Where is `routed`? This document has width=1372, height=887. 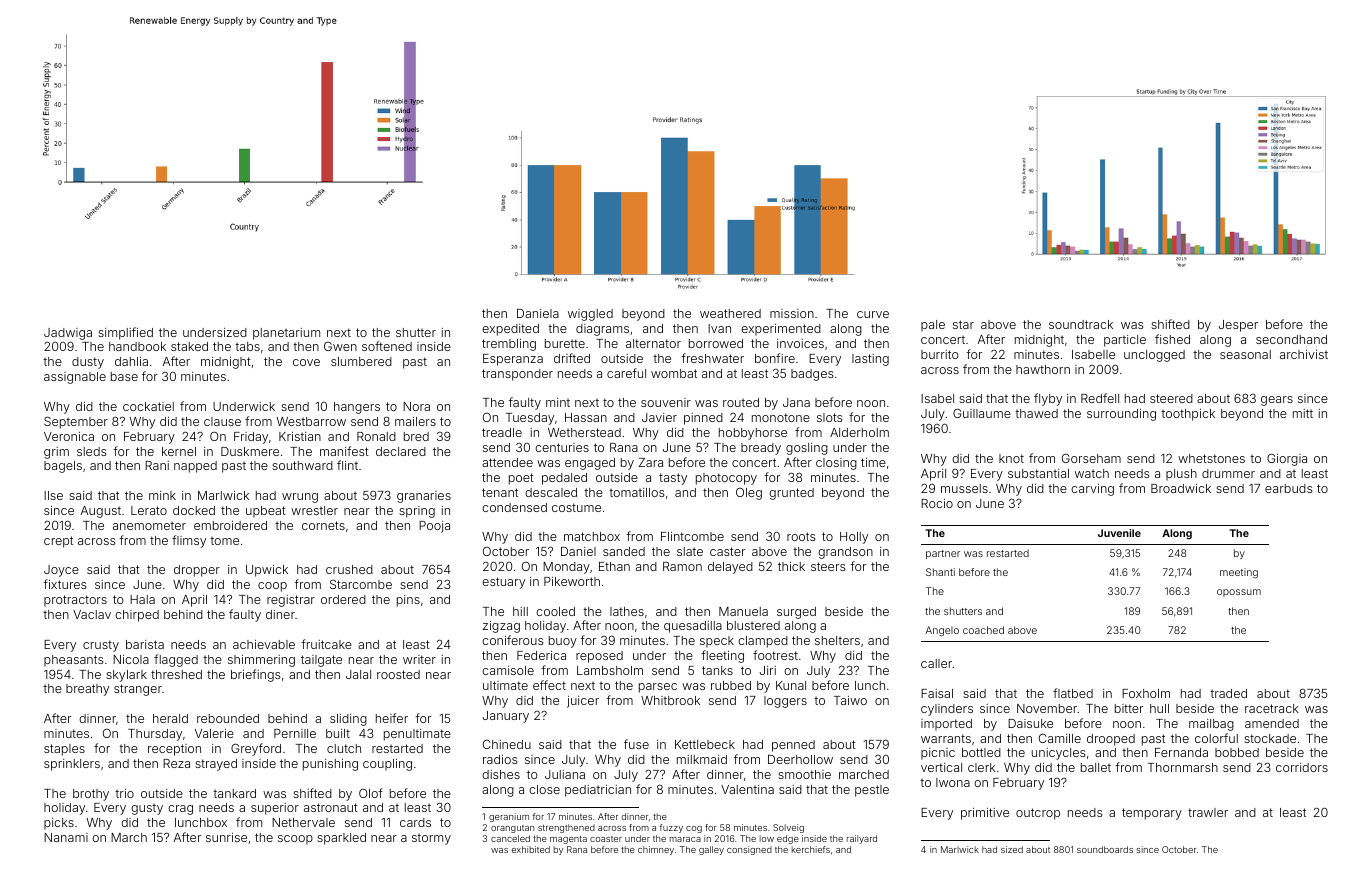
routed is located at coordinates (741, 402).
